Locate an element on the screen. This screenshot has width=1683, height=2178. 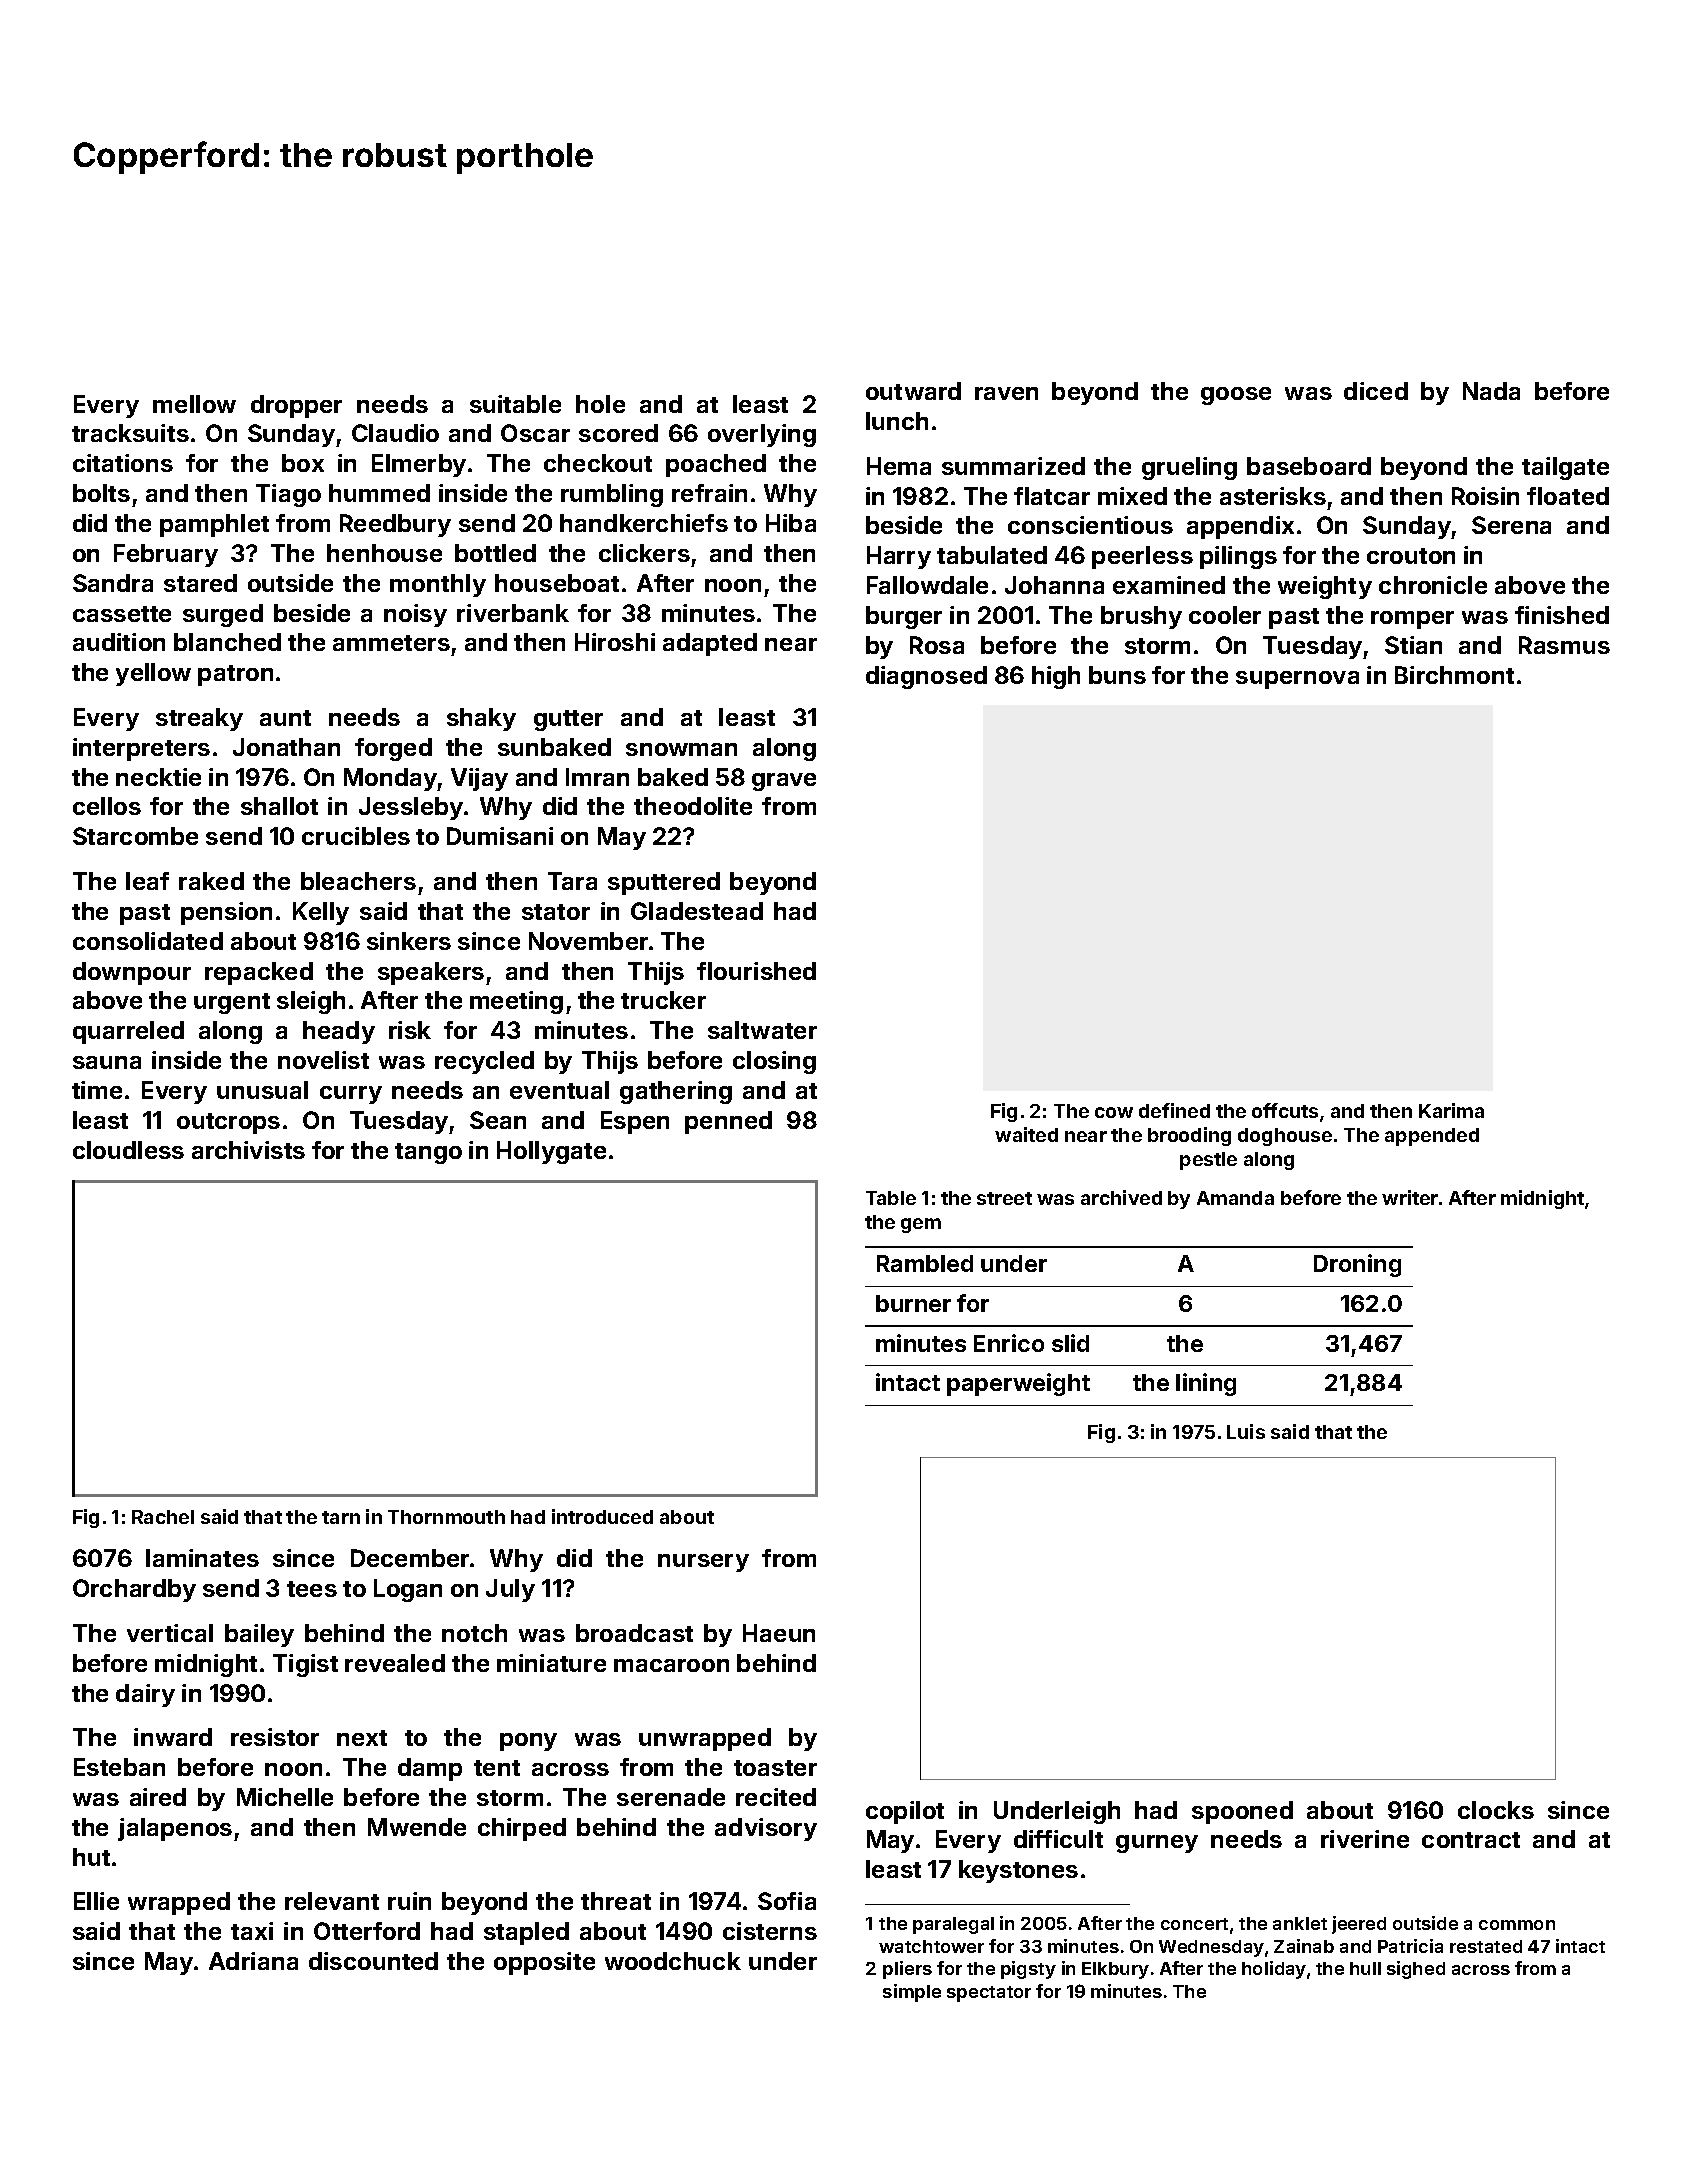
blanched is located at coordinates (227, 642).
